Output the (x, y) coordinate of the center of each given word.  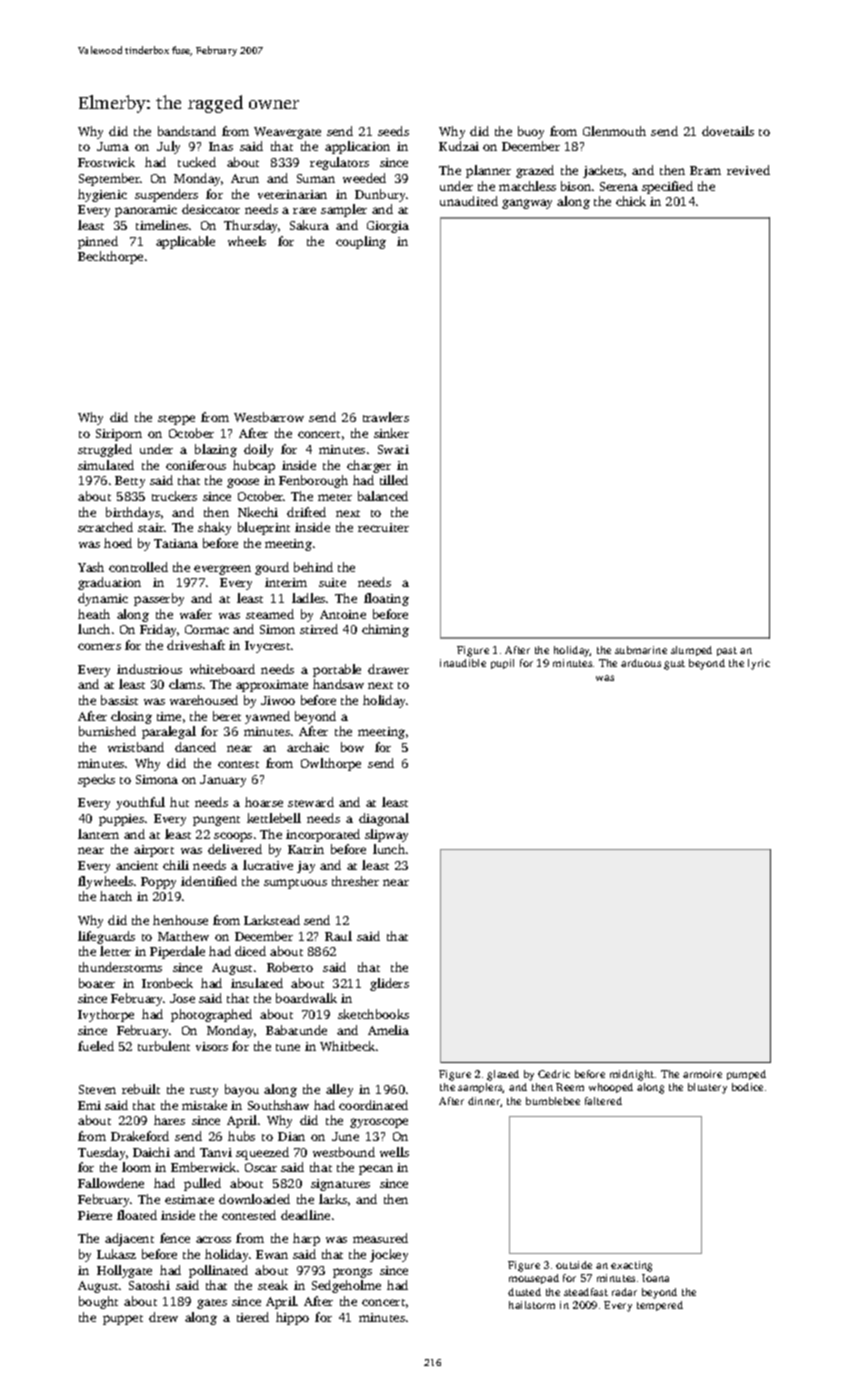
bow (352, 747)
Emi (89, 1105)
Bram (705, 170)
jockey (389, 1255)
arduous (641, 663)
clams (185, 684)
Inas (221, 146)
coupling (361, 242)
